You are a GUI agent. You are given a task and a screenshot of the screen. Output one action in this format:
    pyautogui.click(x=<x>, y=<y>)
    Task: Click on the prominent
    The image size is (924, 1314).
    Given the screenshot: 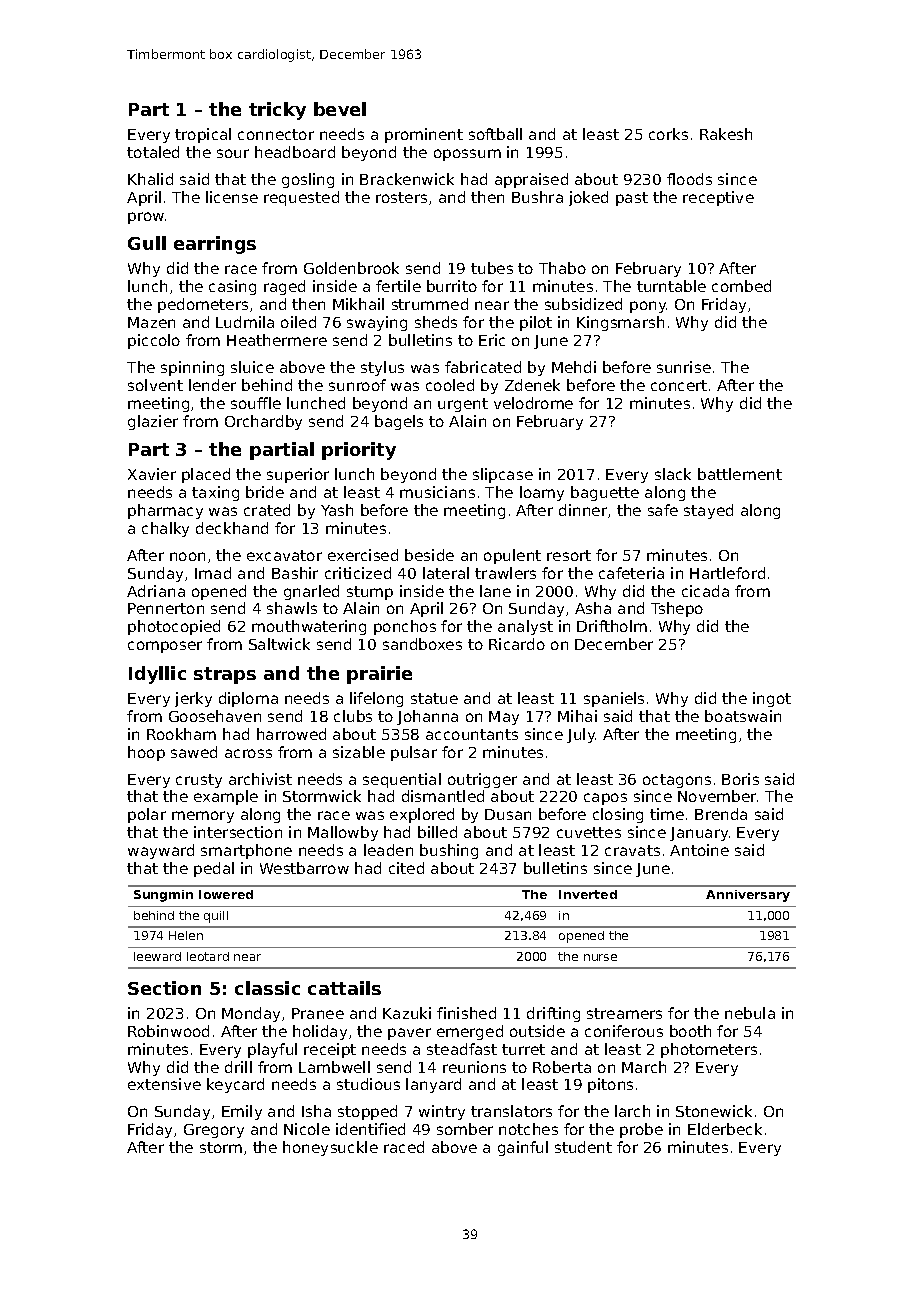 What is the action you would take?
    pyautogui.click(x=424, y=135)
